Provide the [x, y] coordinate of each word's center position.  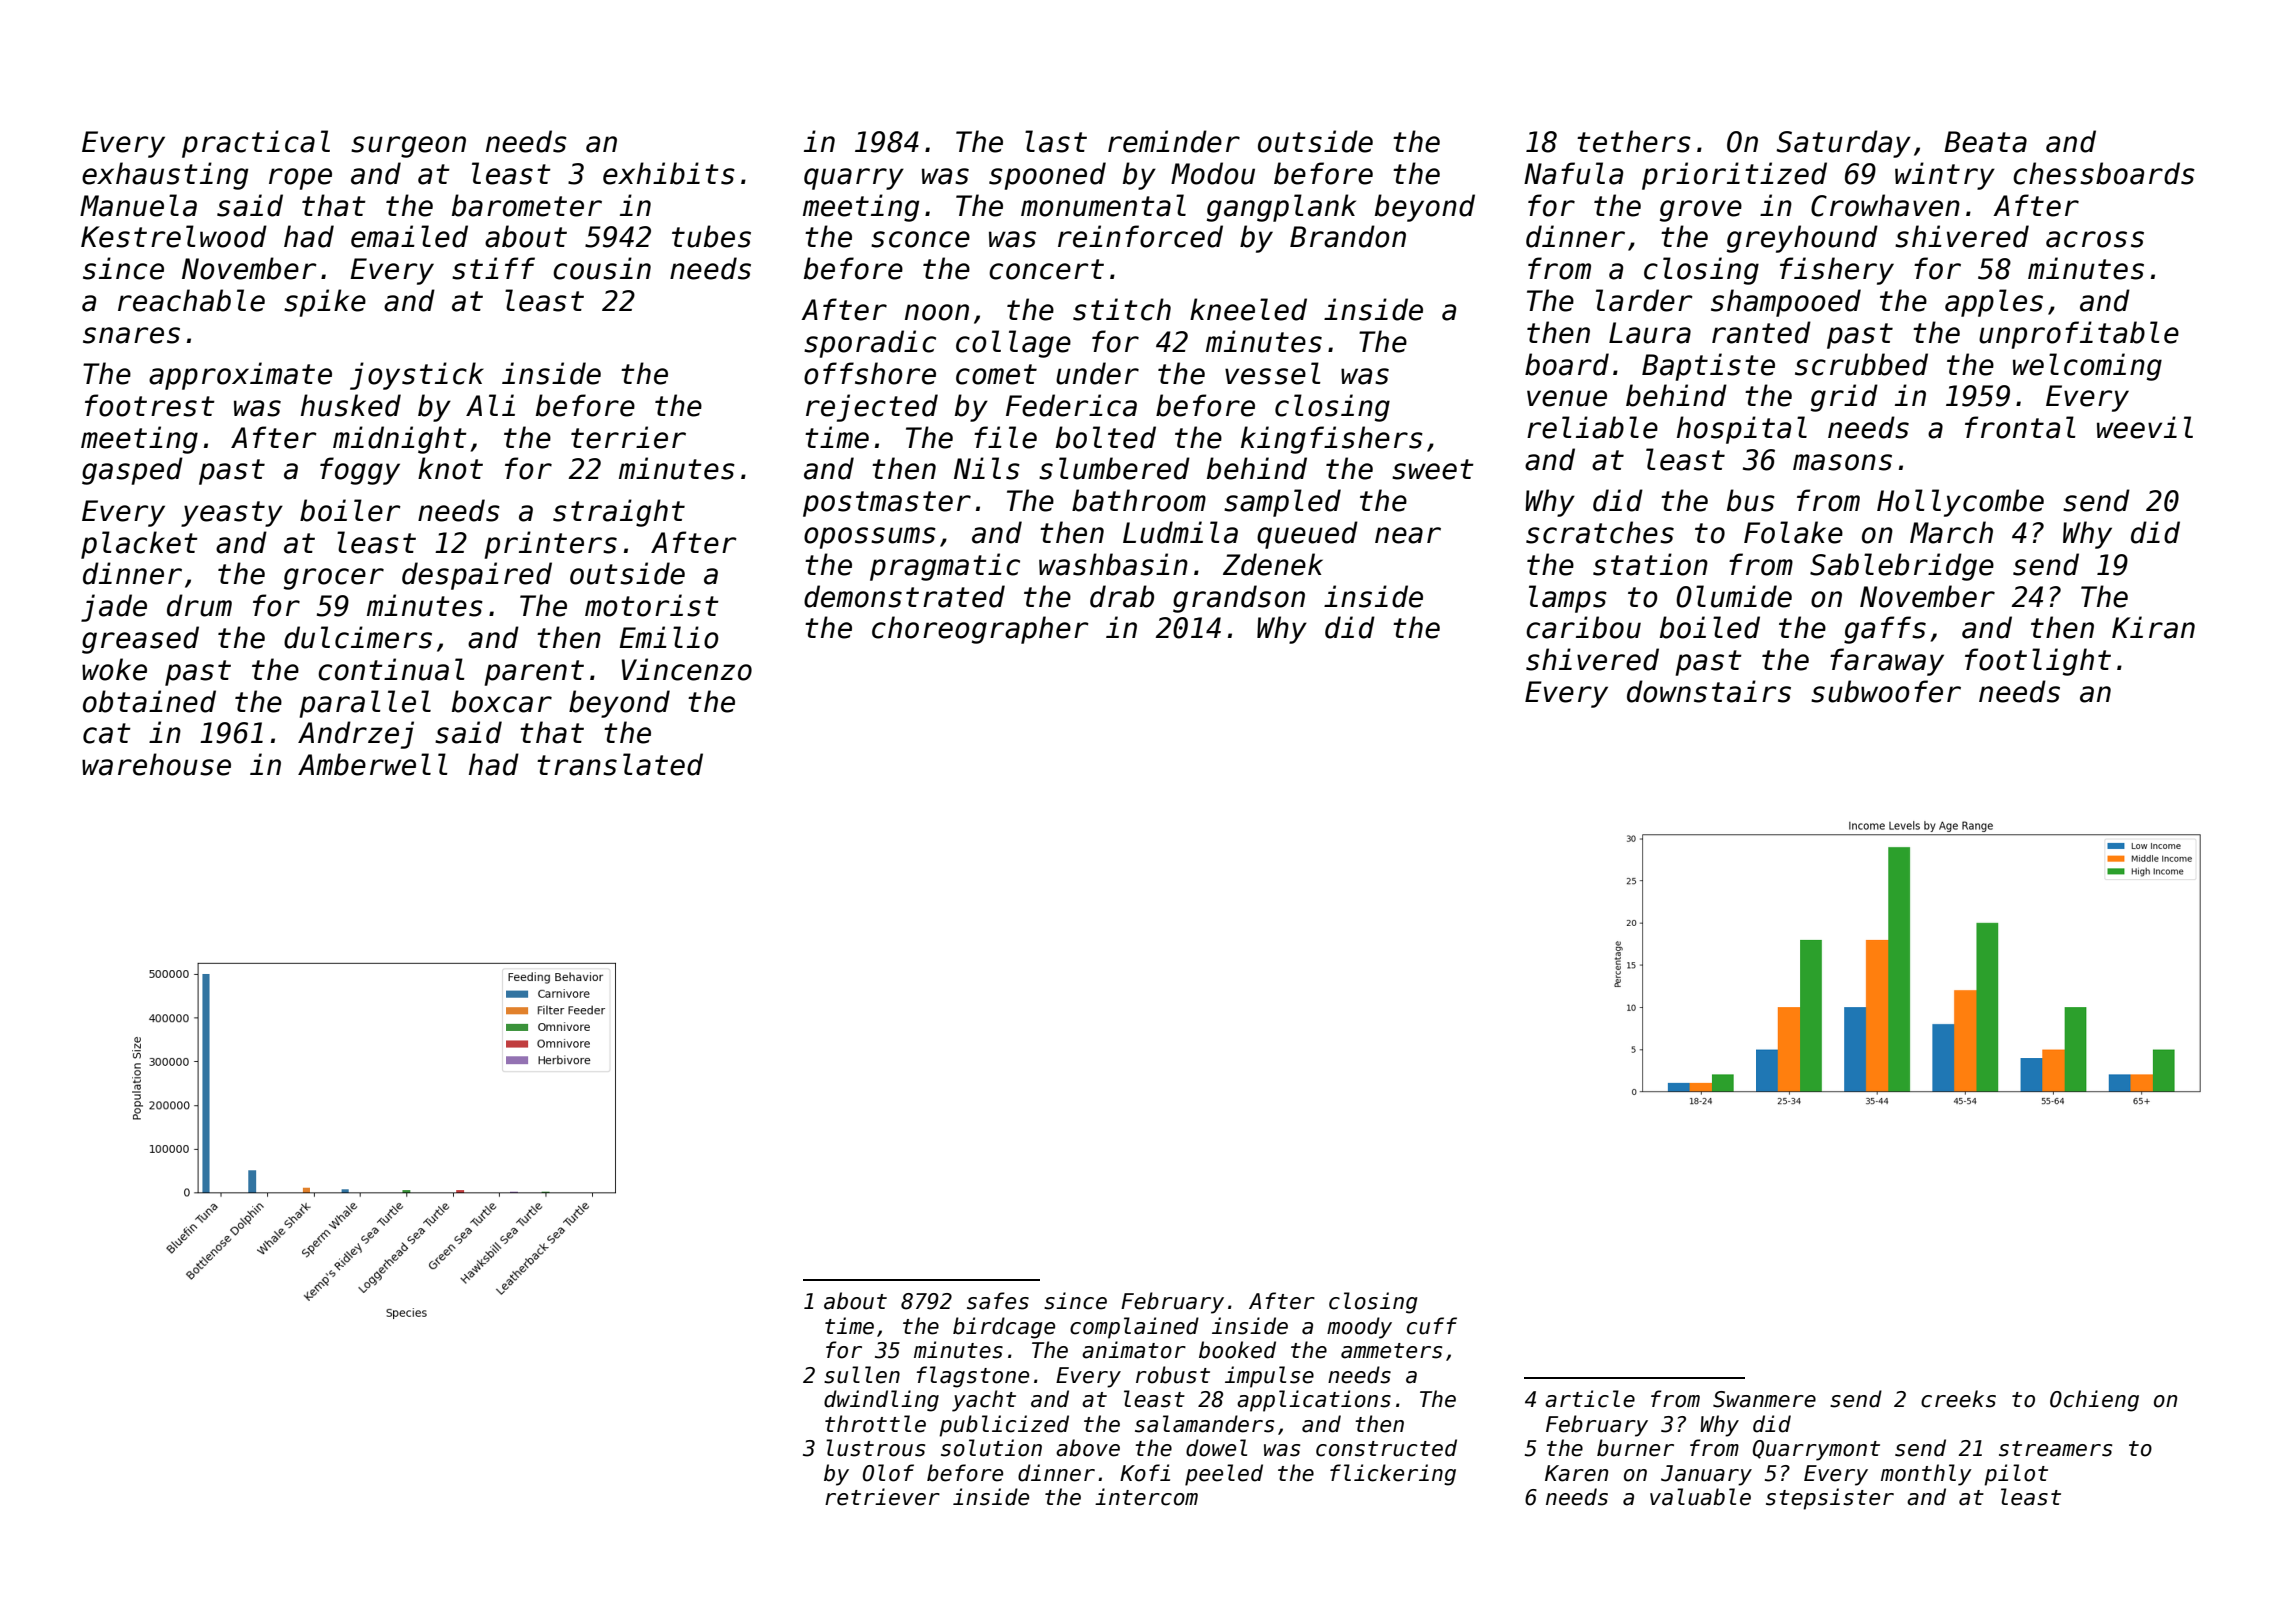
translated [620, 764]
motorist [652, 605]
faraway [1887, 662]
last [1056, 141]
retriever [882, 1497]
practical [256, 144]
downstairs [1709, 691]
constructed [1386, 1448]
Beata [1985, 142]
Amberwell [373, 764]
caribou [1583, 627]
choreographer [980, 630]
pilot [2016, 1475]
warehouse [156, 764]
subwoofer [1886, 691]
